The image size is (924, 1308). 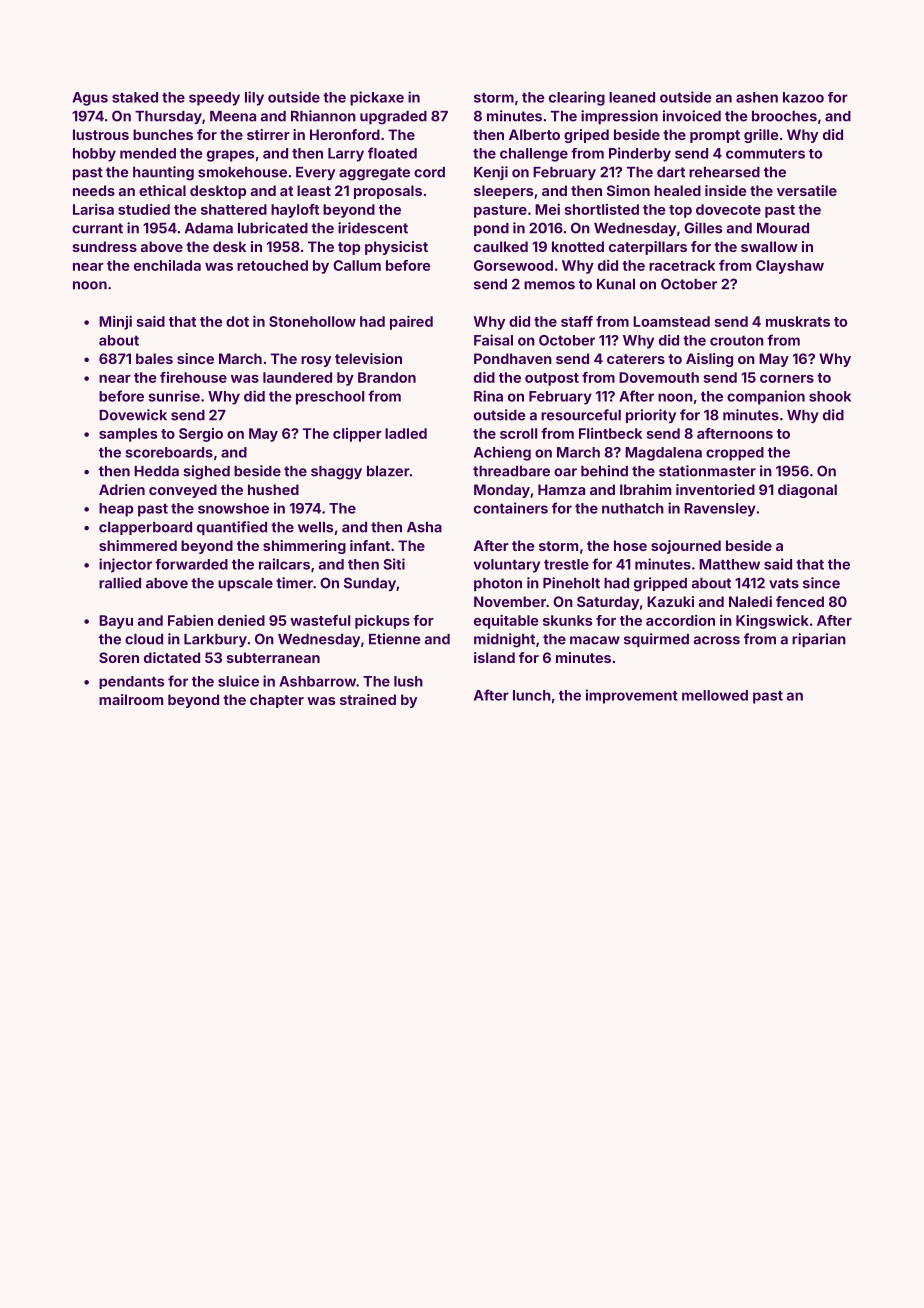 What do you see at coordinates (131, 699) in the document?
I see `mailroom` at bounding box center [131, 699].
